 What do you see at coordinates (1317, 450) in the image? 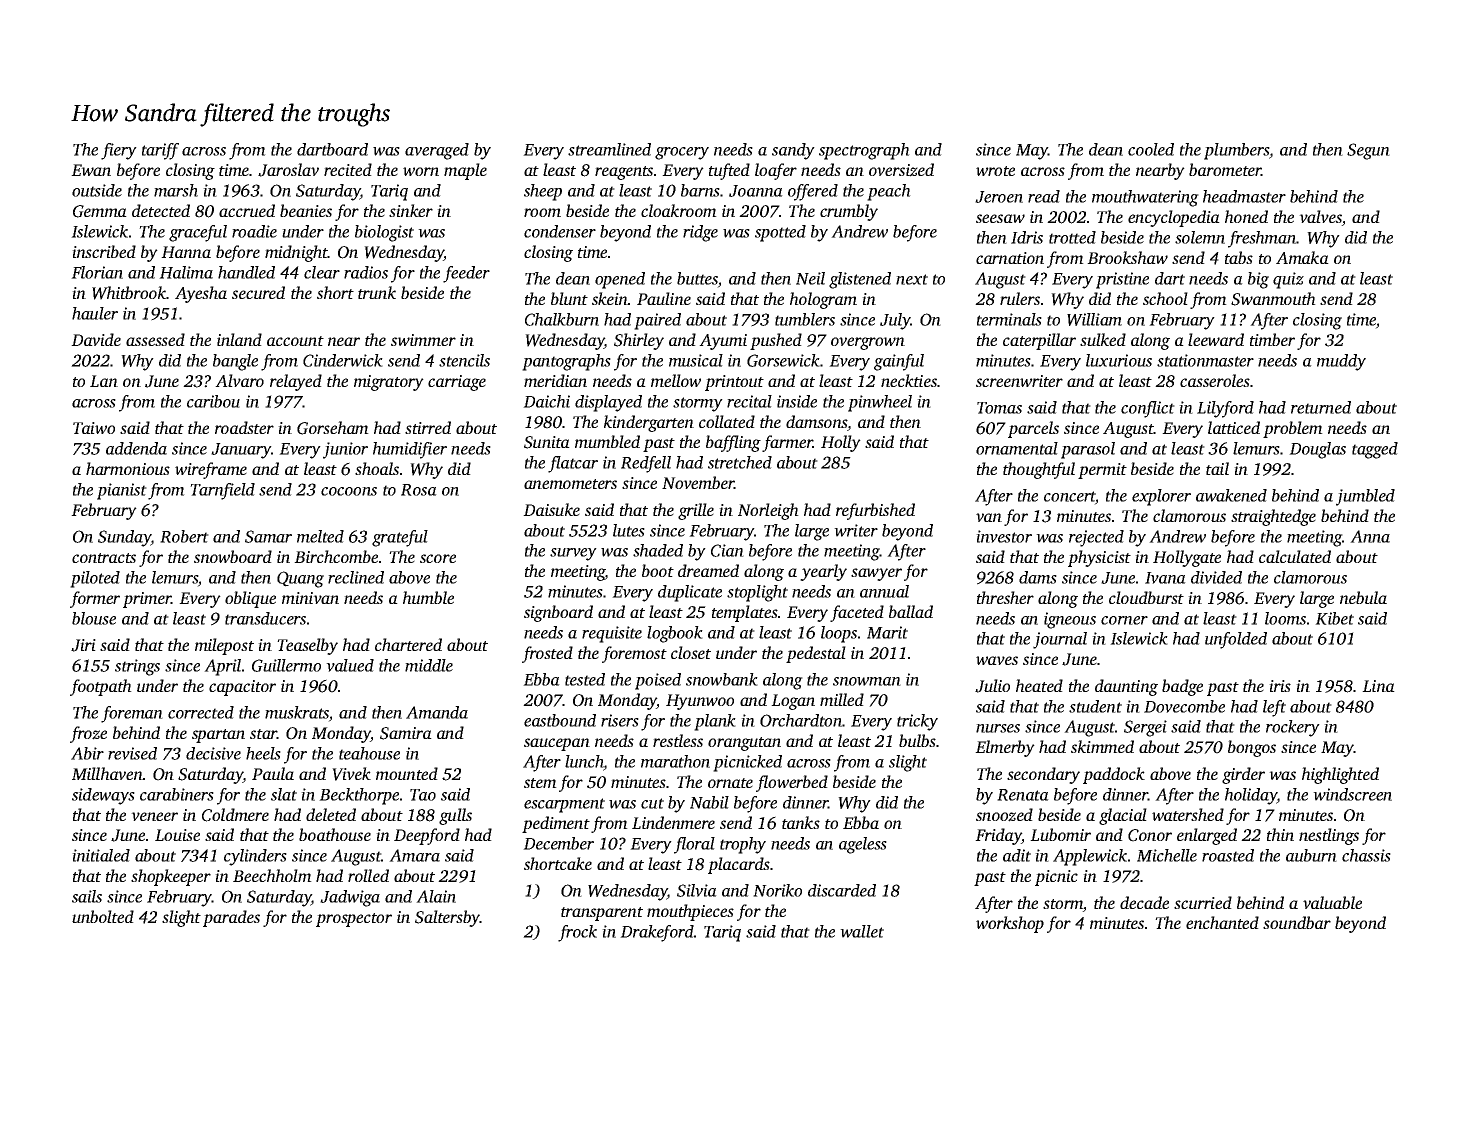
I see `Douglas` at bounding box center [1317, 450].
